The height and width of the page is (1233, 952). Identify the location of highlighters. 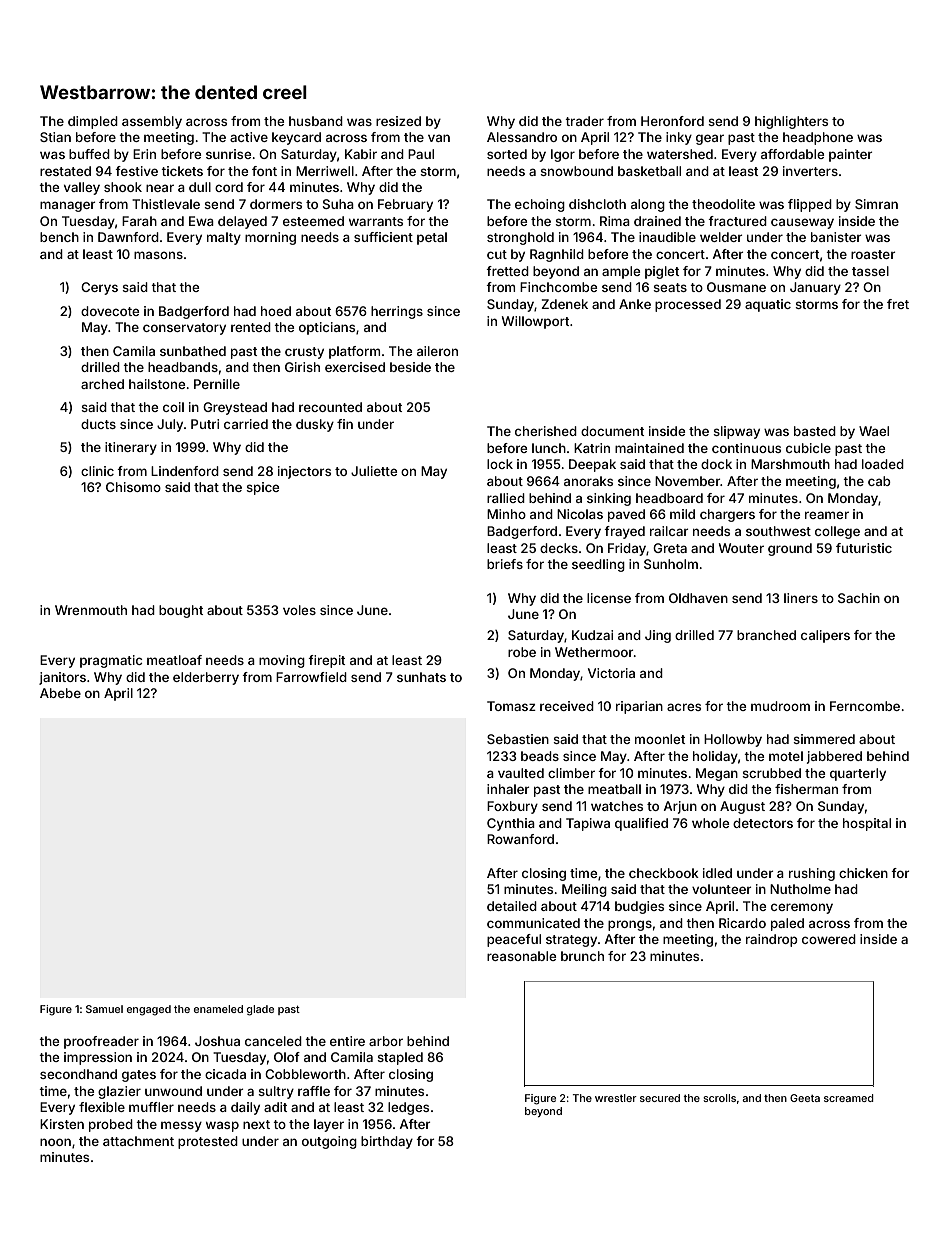
(791, 122).
